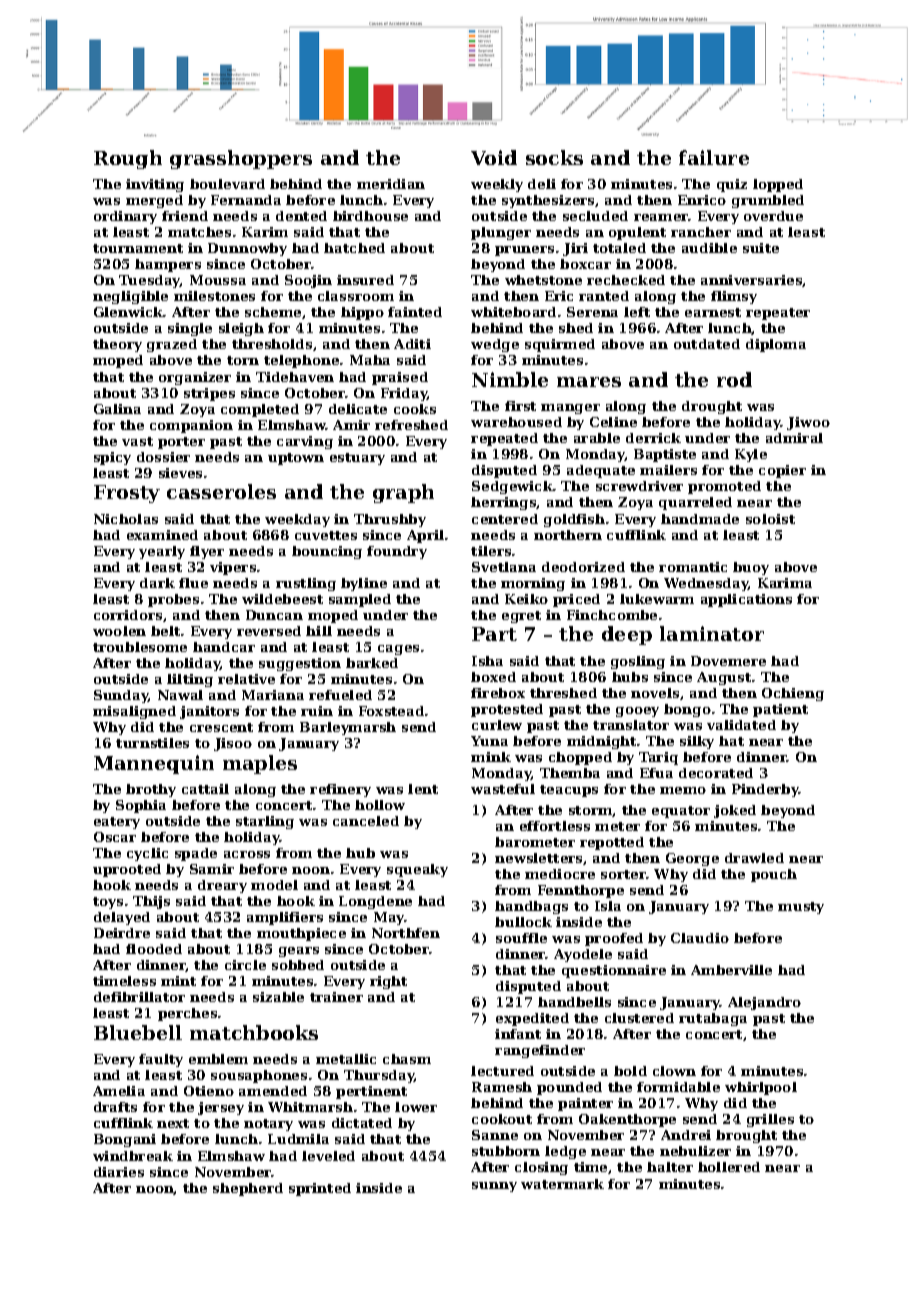 The height and width of the screenshot is (1308, 924). What do you see at coordinates (770, 519) in the screenshot?
I see `soloist` at bounding box center [770, 519].
